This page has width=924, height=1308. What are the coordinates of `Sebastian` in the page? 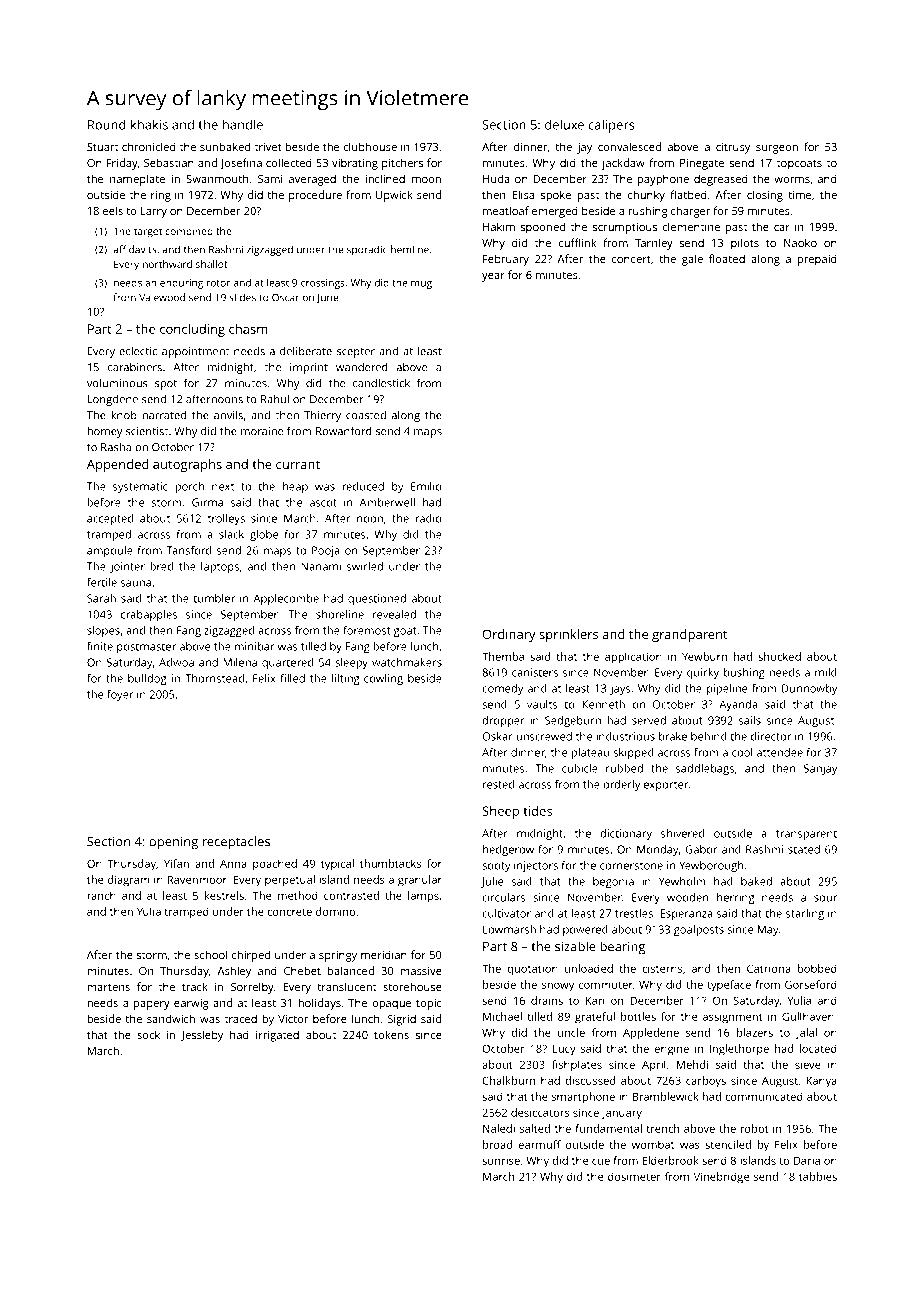 It's located at (169, 162).
